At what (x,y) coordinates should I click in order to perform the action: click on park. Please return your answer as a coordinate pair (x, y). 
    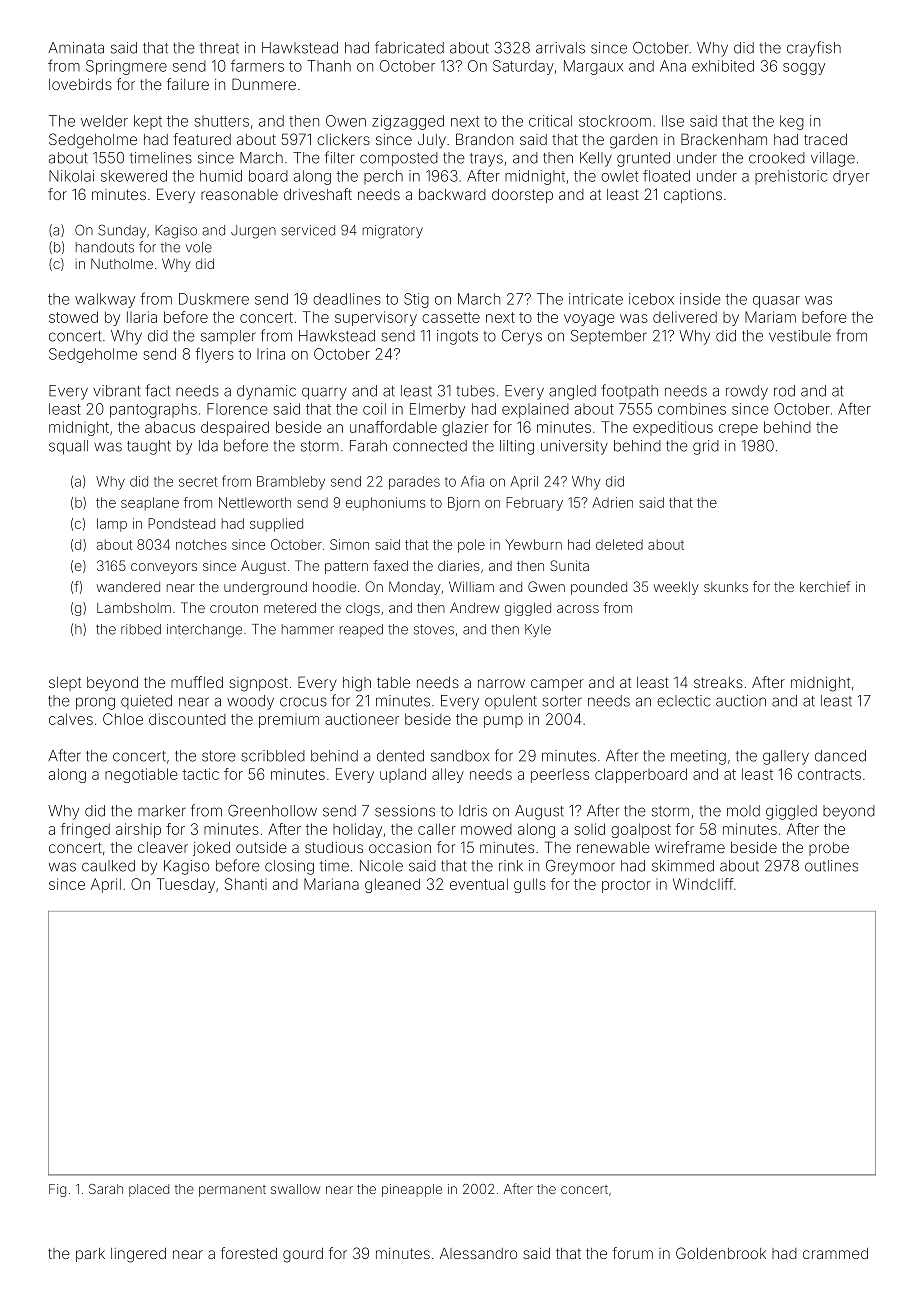
    Looking at the image, I should click on (90, 1255).
